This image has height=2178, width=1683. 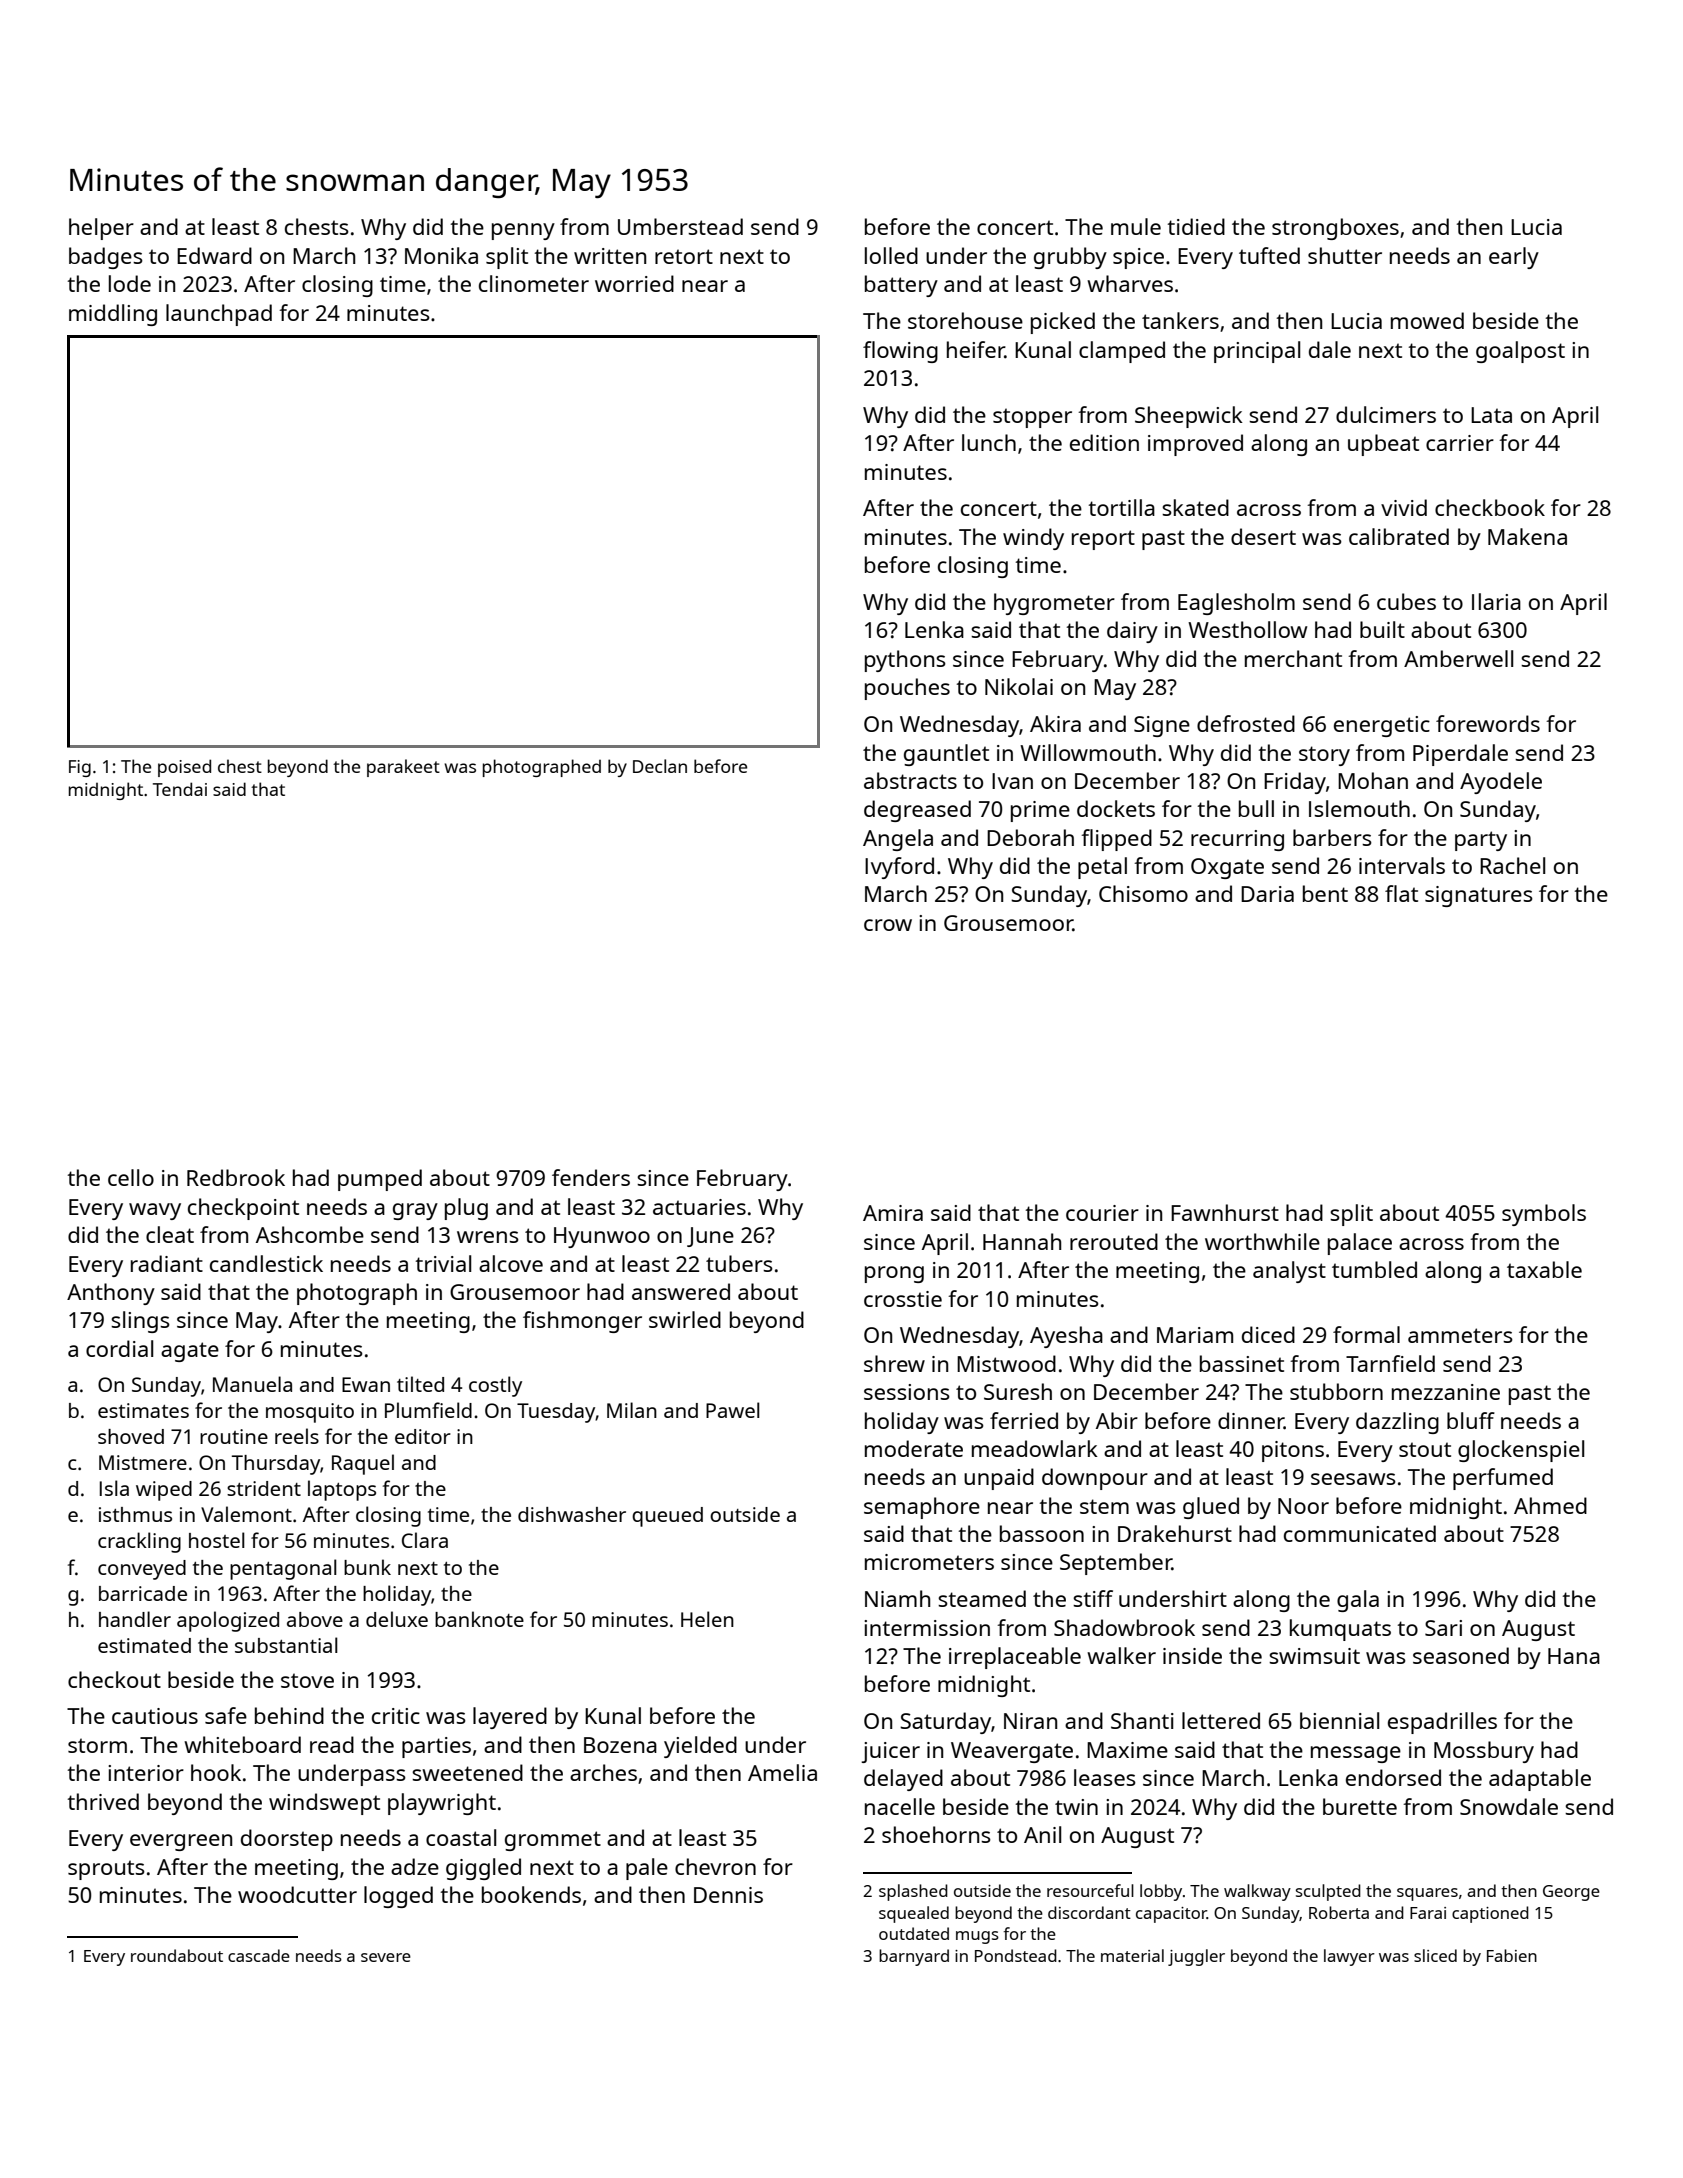 What do you see at coordinates (900, 352) in the image?
I see `flowing` at bounding box center [900, 352].
